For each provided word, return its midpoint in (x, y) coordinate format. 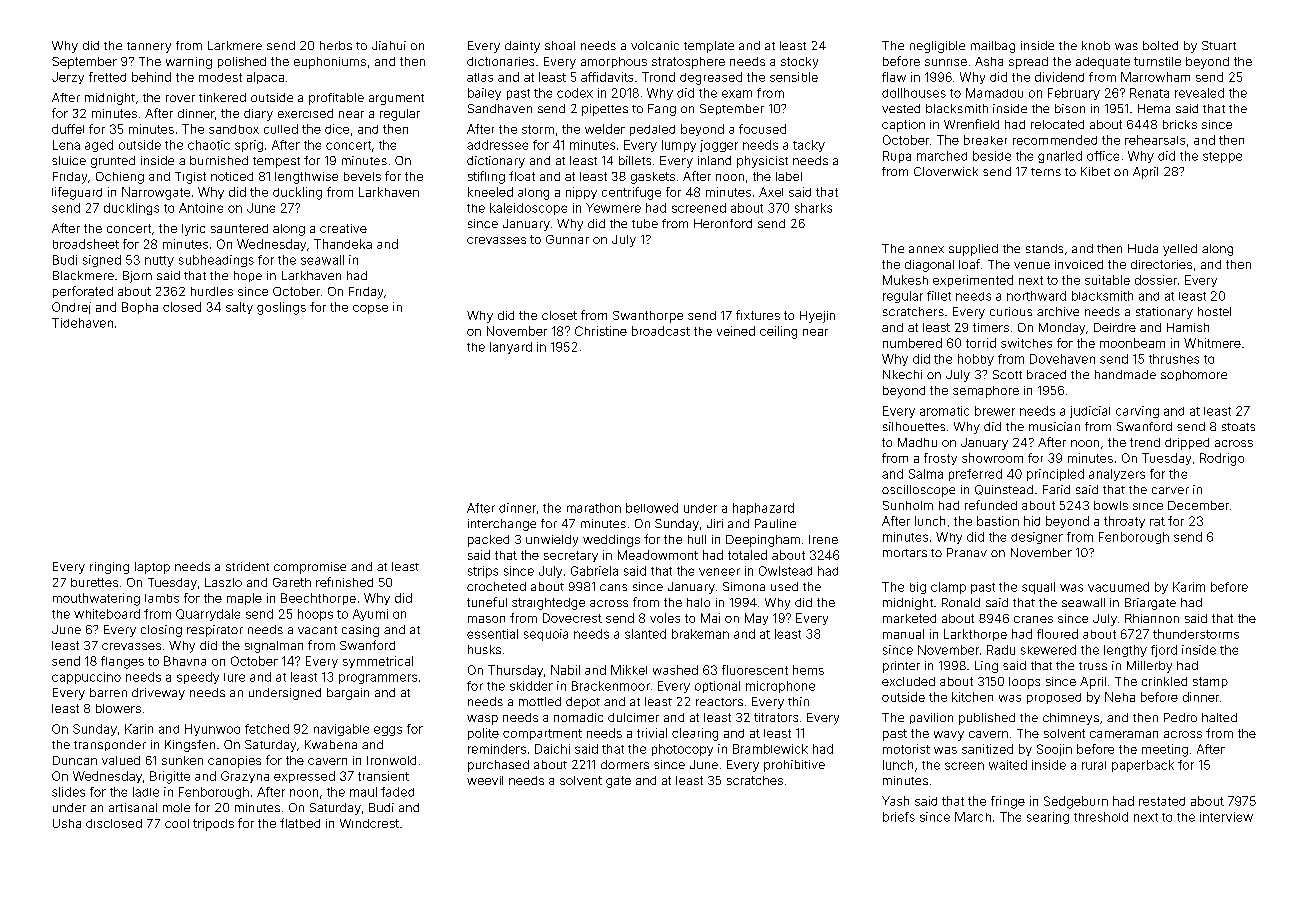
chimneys (1071, 719)
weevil (485, 780)
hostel (1214, 311)
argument (396, 99)
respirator (215, 631)
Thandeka (343, 244)
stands (1044, 248)
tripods (213, 825)
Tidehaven (82, 323)
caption (903, 126)
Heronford (723, 223)
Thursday (515, 671)
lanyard (511, 348)
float (522, 176)
